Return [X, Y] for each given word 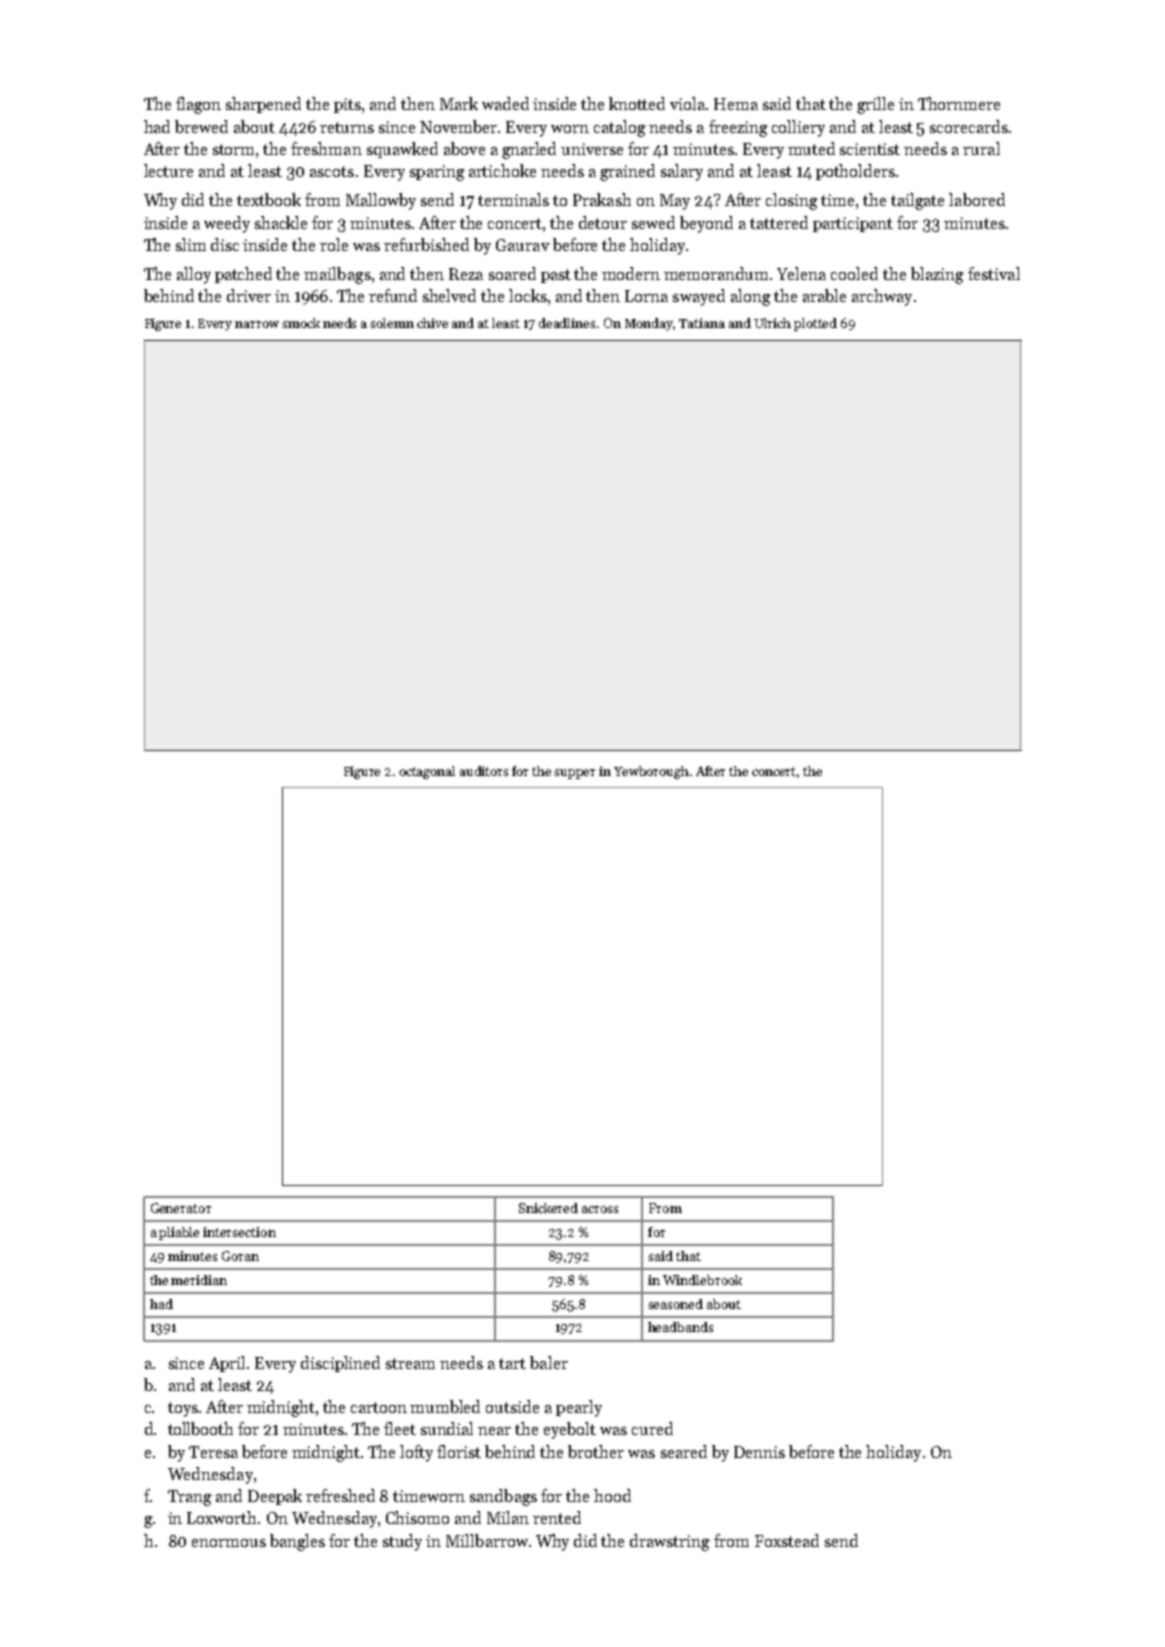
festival [994, 273]
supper [574, 774]
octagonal [427, 772]
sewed [653, 222]
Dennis [759, 1452]
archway [882, 297]
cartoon [379, 1407]
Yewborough [651, 772]
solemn [392, 323]
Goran [240, 1256]
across [600, 1209]
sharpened [263, 105]
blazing [937, 275]
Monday [649, 324]
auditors [484, 771]
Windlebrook [702, 1280]
